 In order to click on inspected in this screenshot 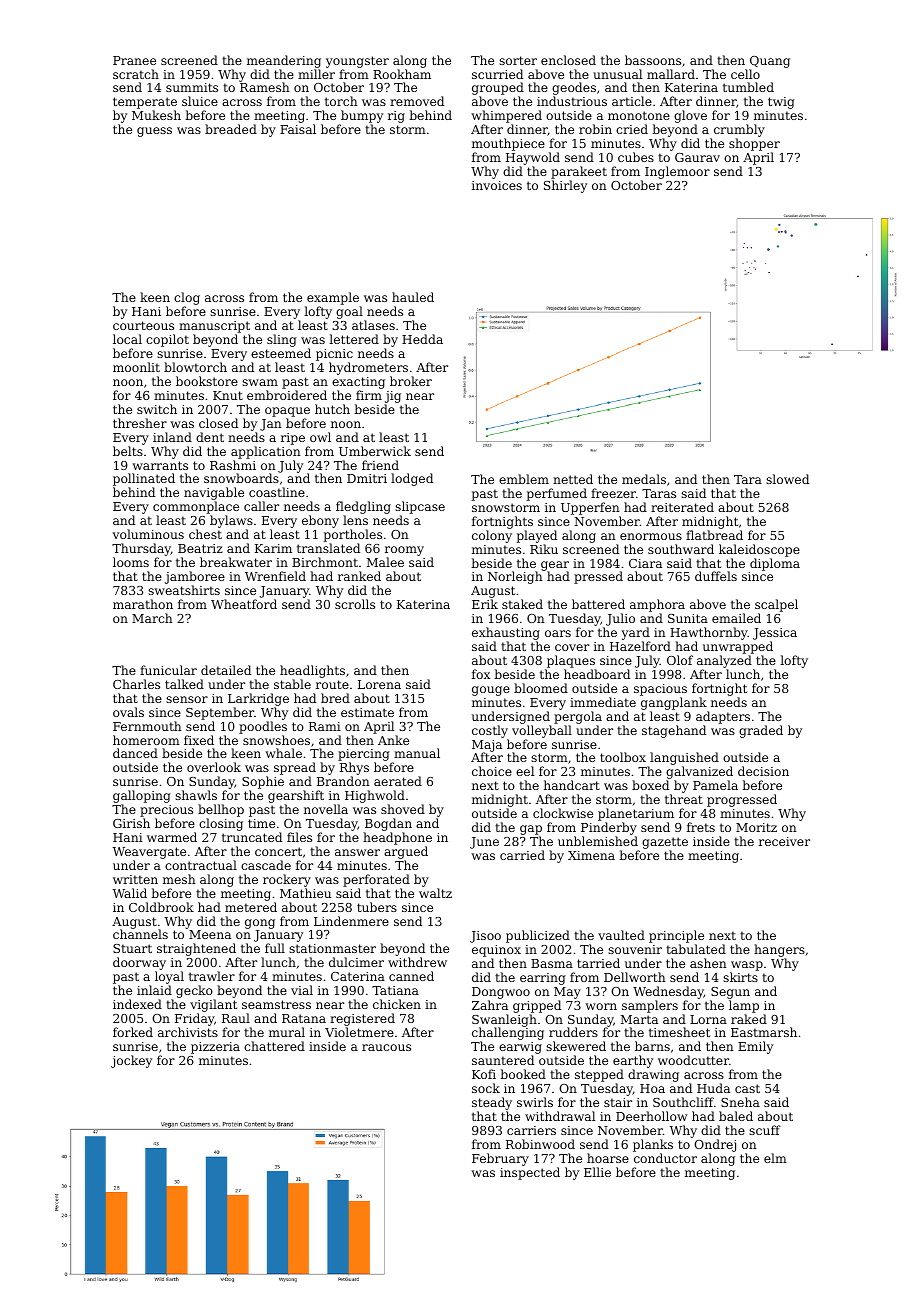, I will do `click(530, 1173)`.
